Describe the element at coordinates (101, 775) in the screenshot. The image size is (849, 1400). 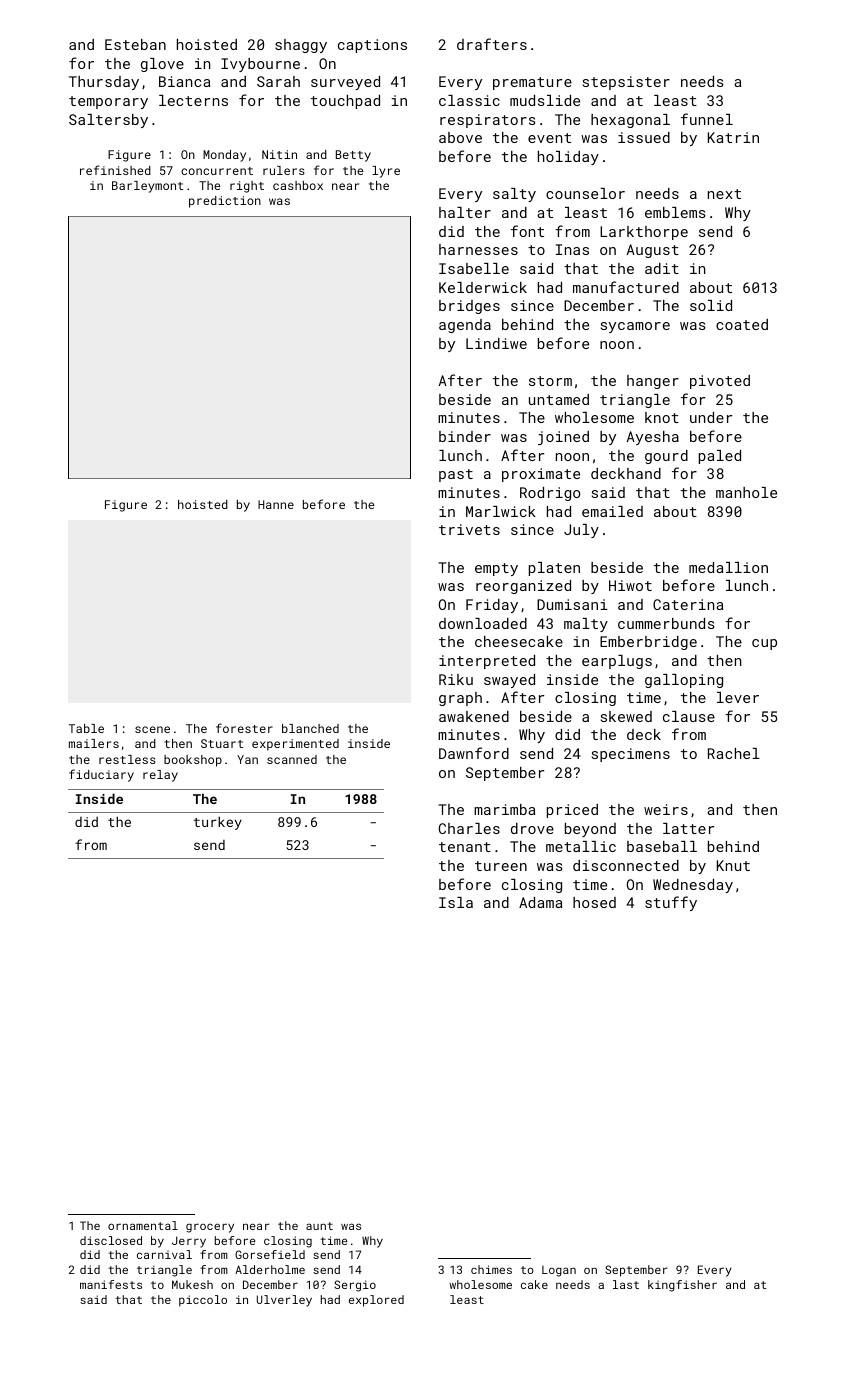
I see `fiduciary` at that location.
